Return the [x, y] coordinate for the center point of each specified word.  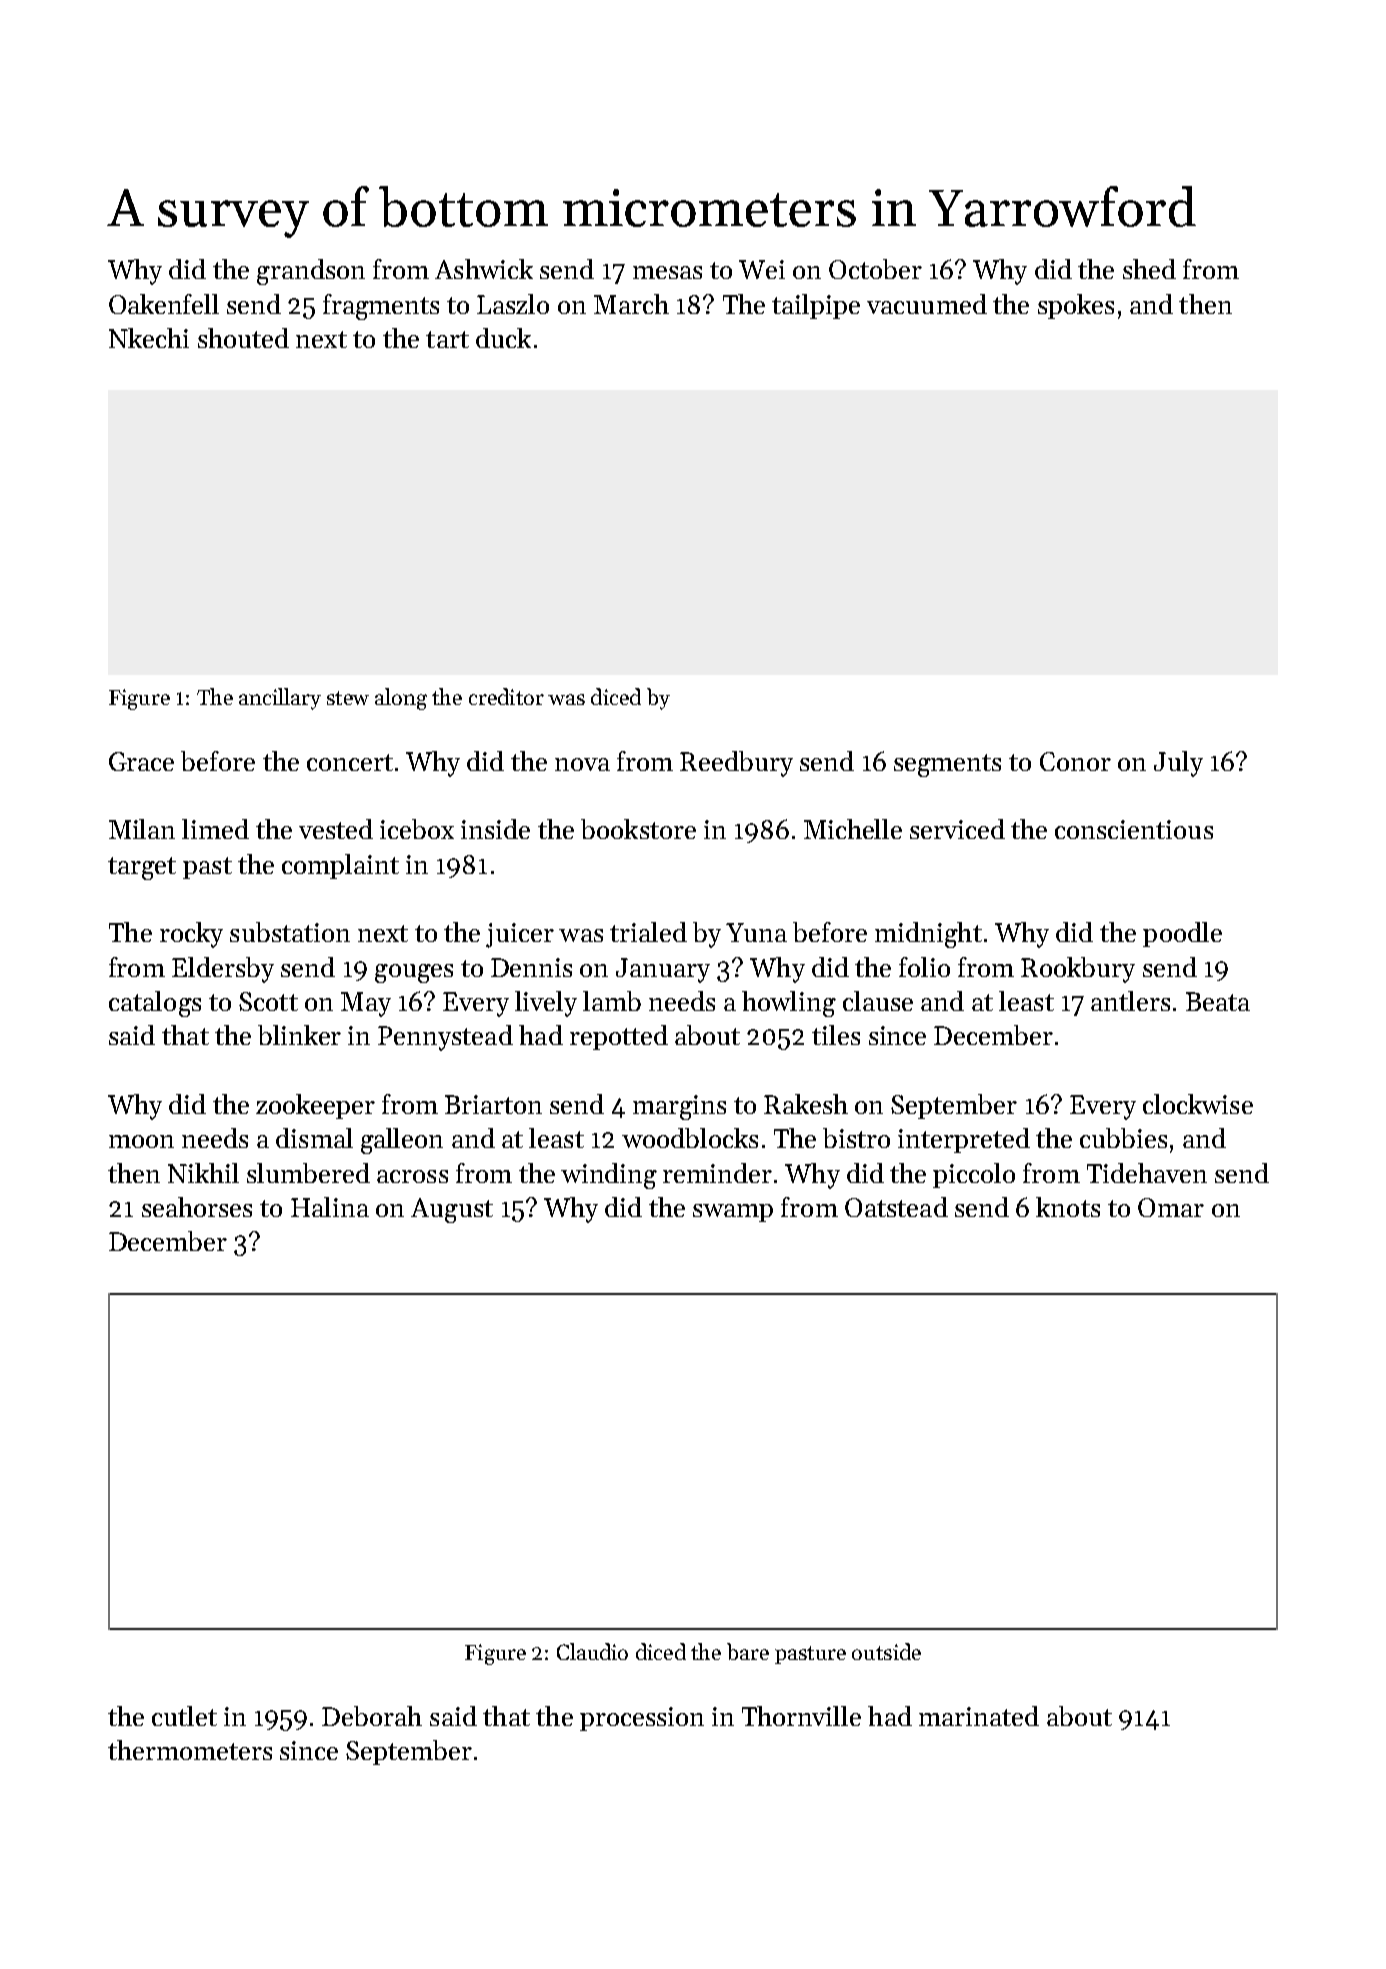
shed [1149, 269]
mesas [667, 272]
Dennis [531, 967]
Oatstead [896, 1207]
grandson [311, 272]
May [366, 1004]
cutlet [184, 1716]
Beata [1218, 1001]
